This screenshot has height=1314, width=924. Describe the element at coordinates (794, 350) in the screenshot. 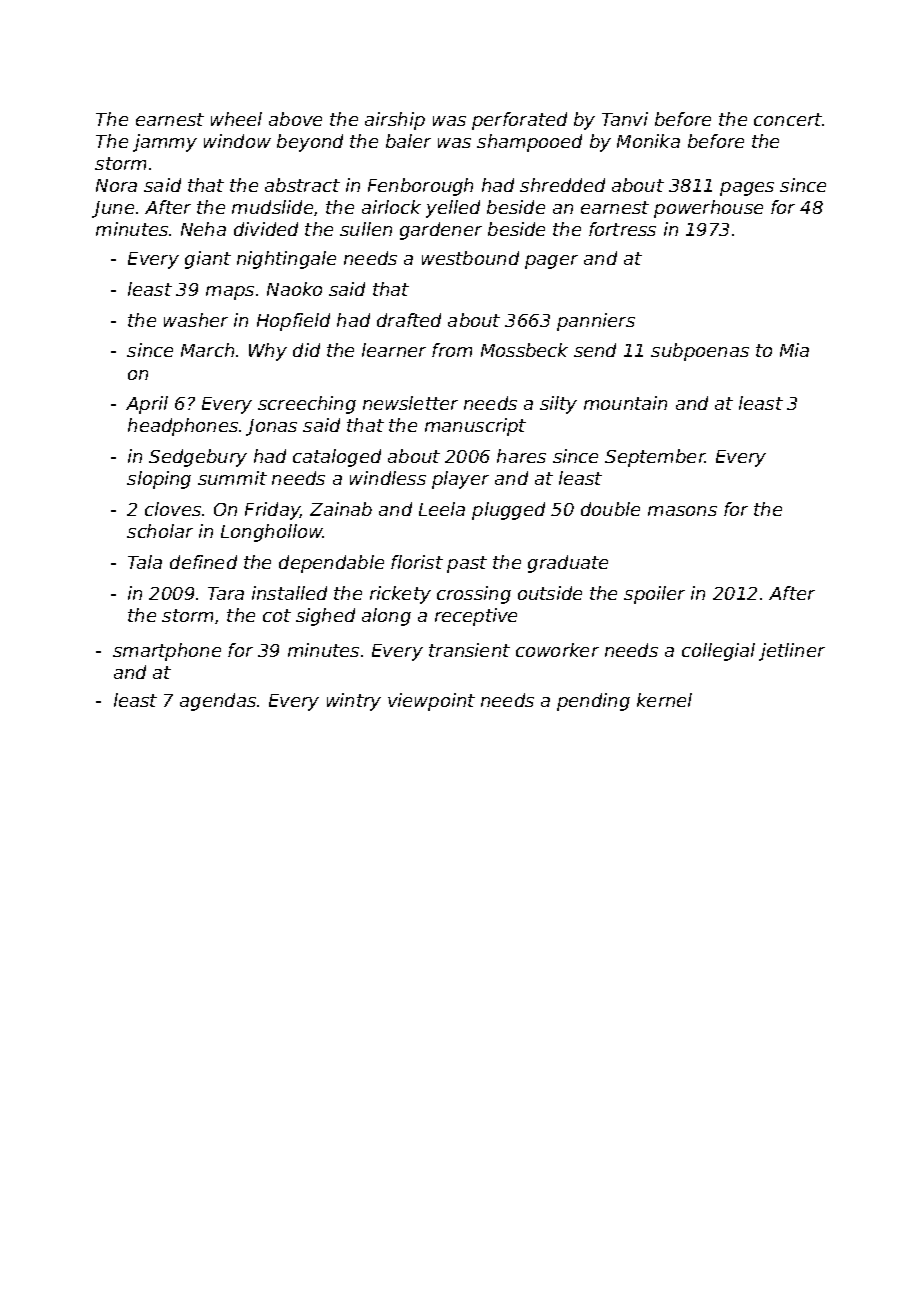

I see `Mia` at that location.
